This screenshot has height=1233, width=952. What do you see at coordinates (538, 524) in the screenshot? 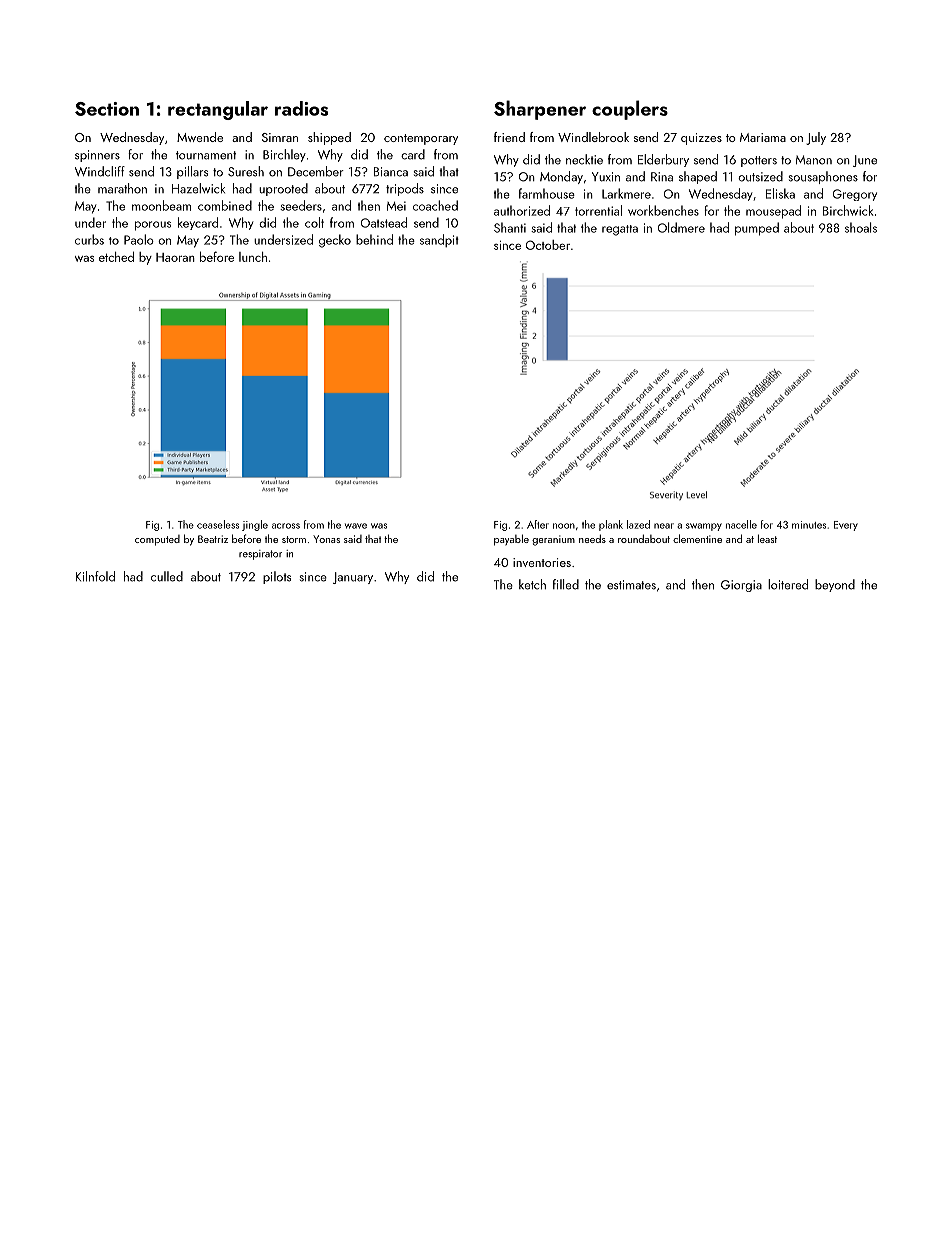
I see `After` at bounding box center [538, 524].
